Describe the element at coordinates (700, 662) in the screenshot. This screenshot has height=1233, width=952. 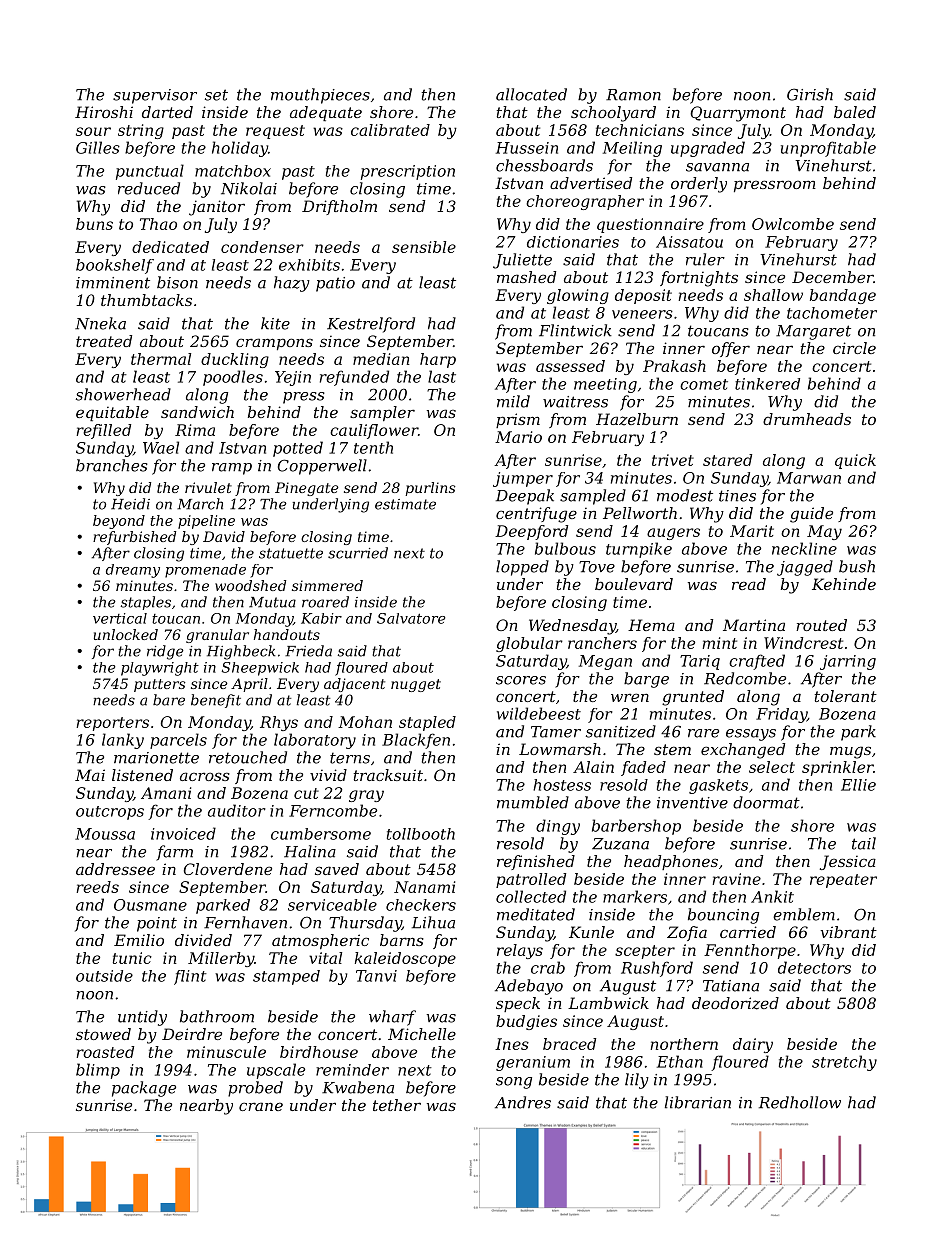
I see `Tariq` at that location.
